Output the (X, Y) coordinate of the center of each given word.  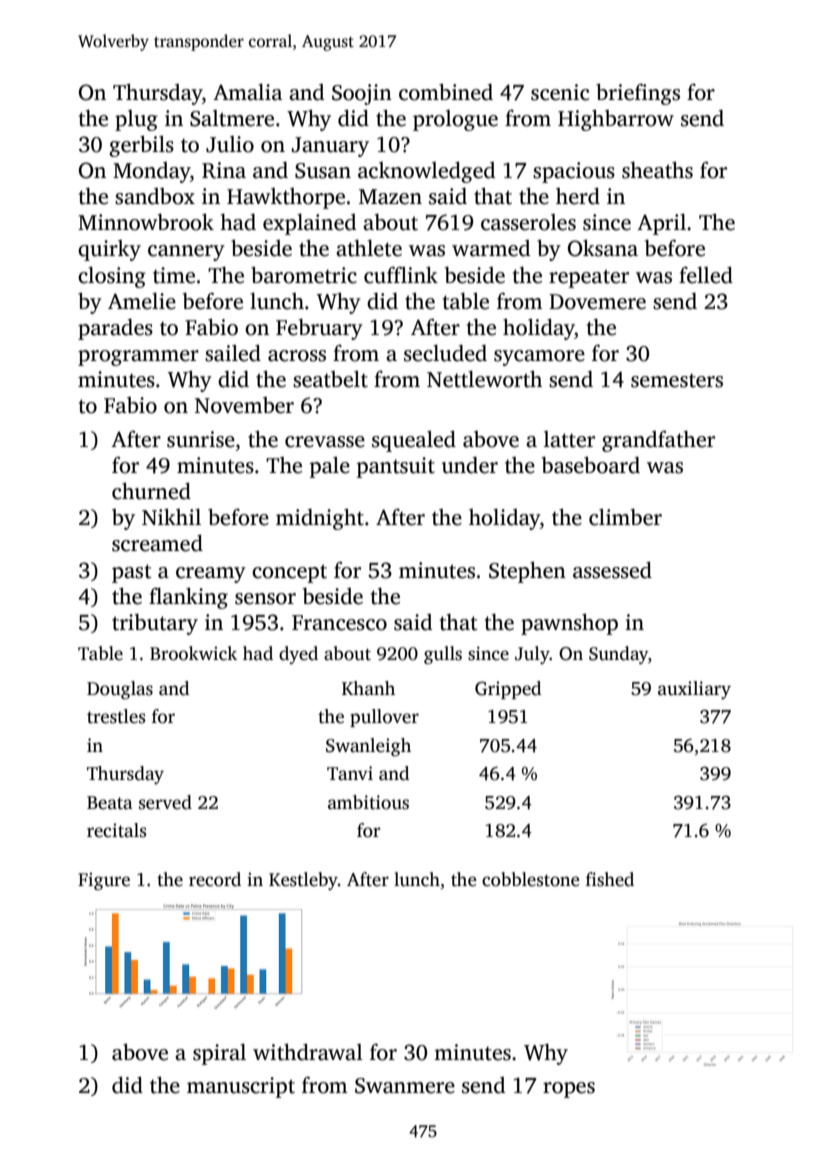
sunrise (201, 439)
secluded (445, 353)
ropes (569, 1090)
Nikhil (171, 516)
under (470, 465)
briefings (638, 94)
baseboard (591, 465)
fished (610, 879)
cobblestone (531, 879)
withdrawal (308, 1052)
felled (706, 275)
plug (136, 120)
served (165, 802)
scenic (560, 92)
